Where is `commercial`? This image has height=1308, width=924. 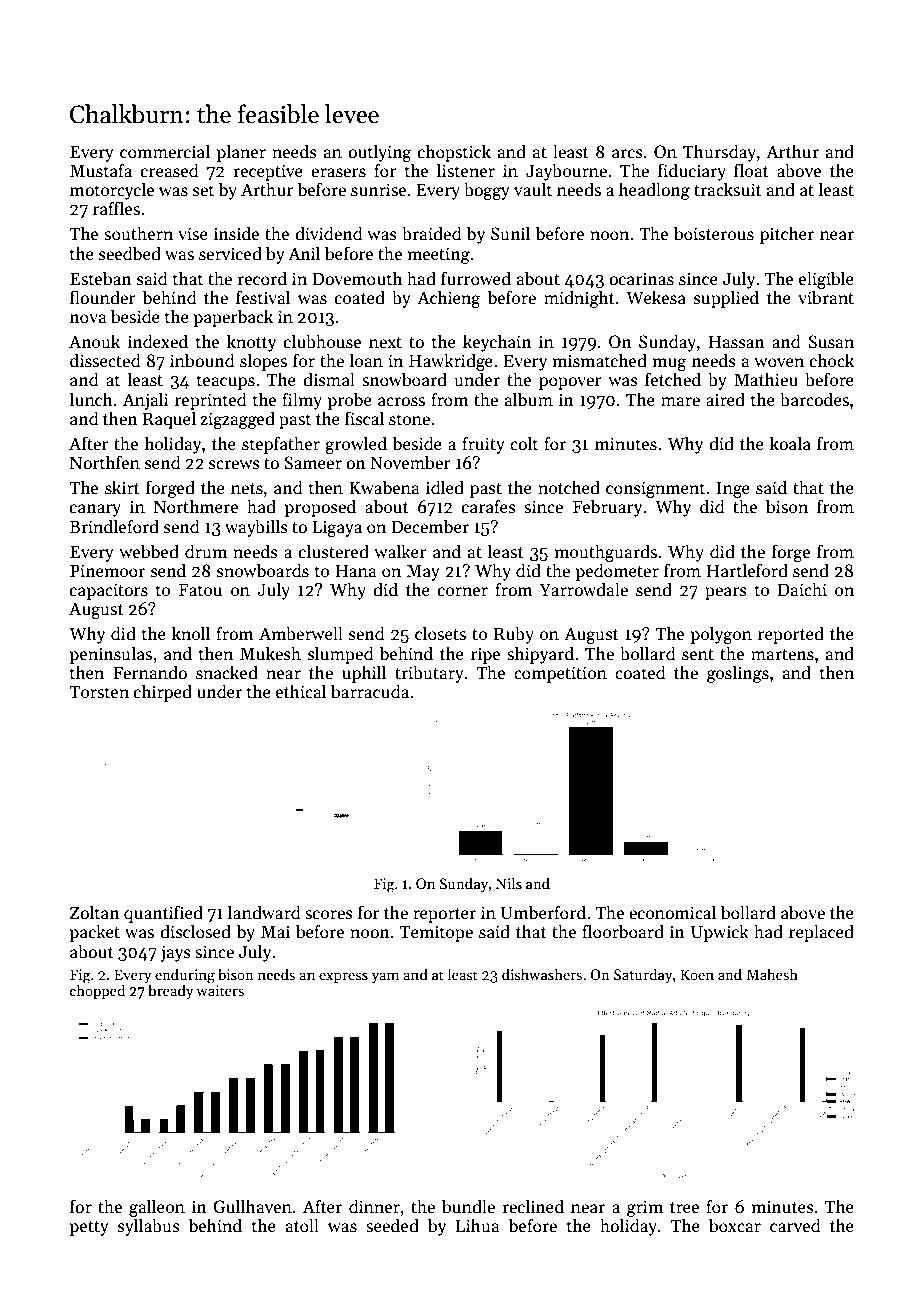
commercial is located at coordinates (165, 151).
